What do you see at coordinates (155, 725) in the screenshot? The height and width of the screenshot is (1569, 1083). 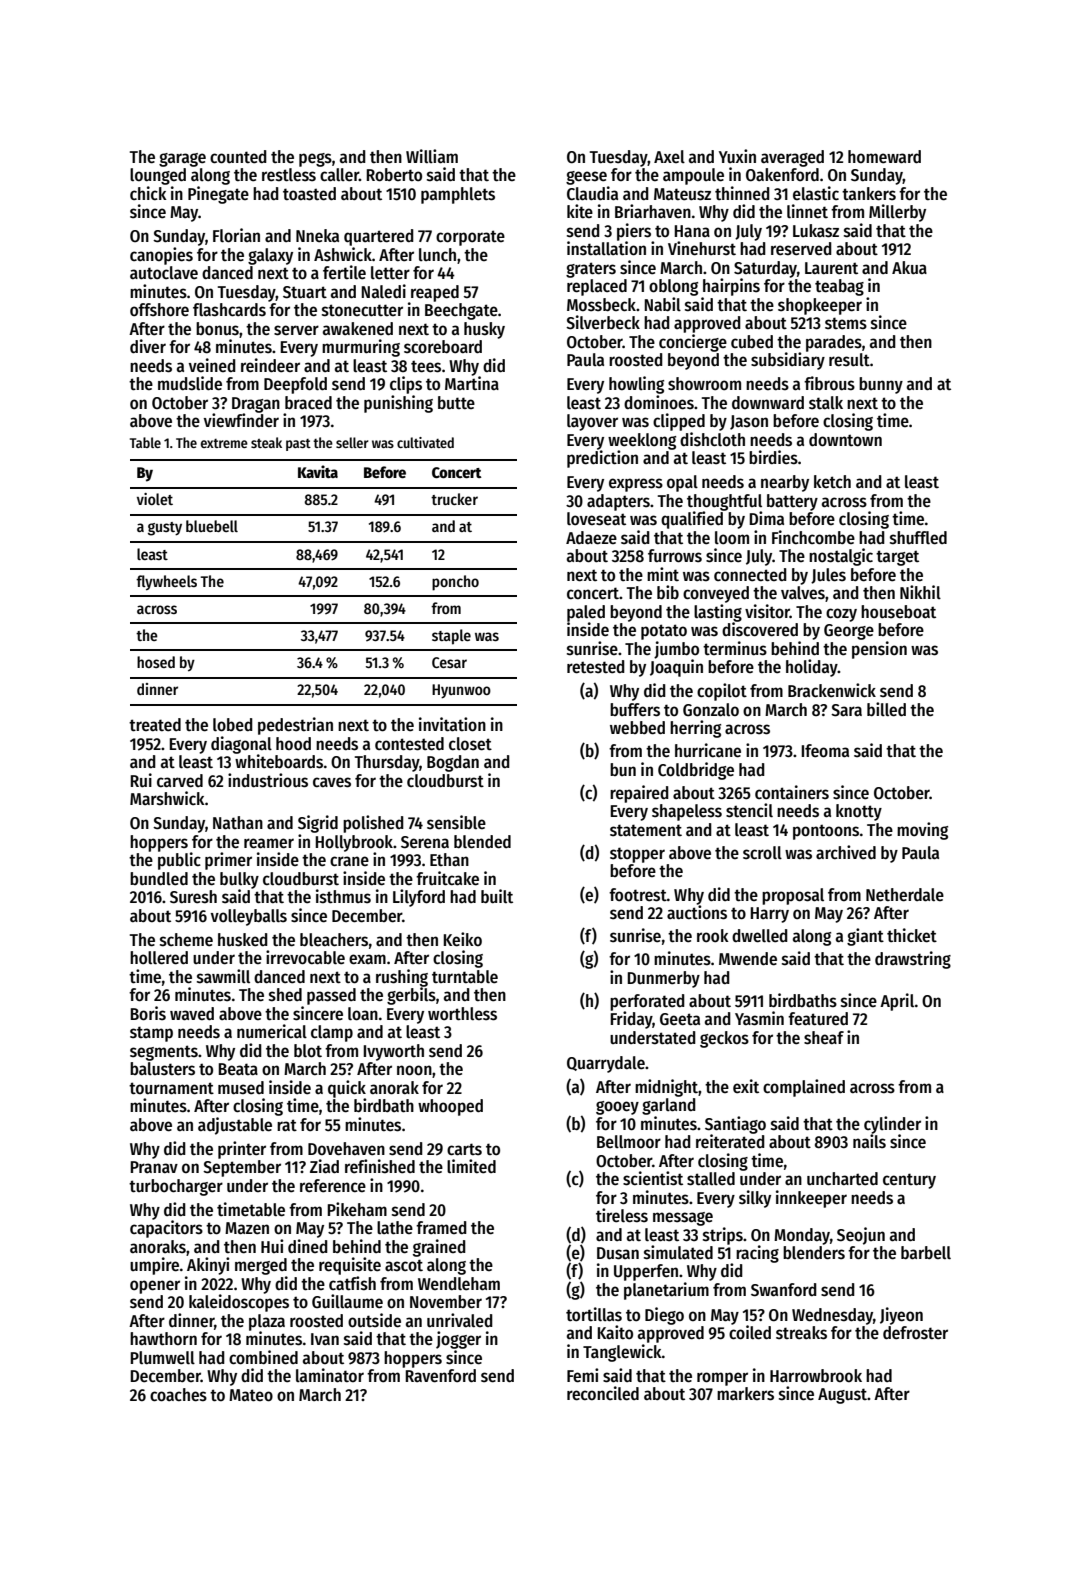 I see `treated` at bounding box center [155, 725].
